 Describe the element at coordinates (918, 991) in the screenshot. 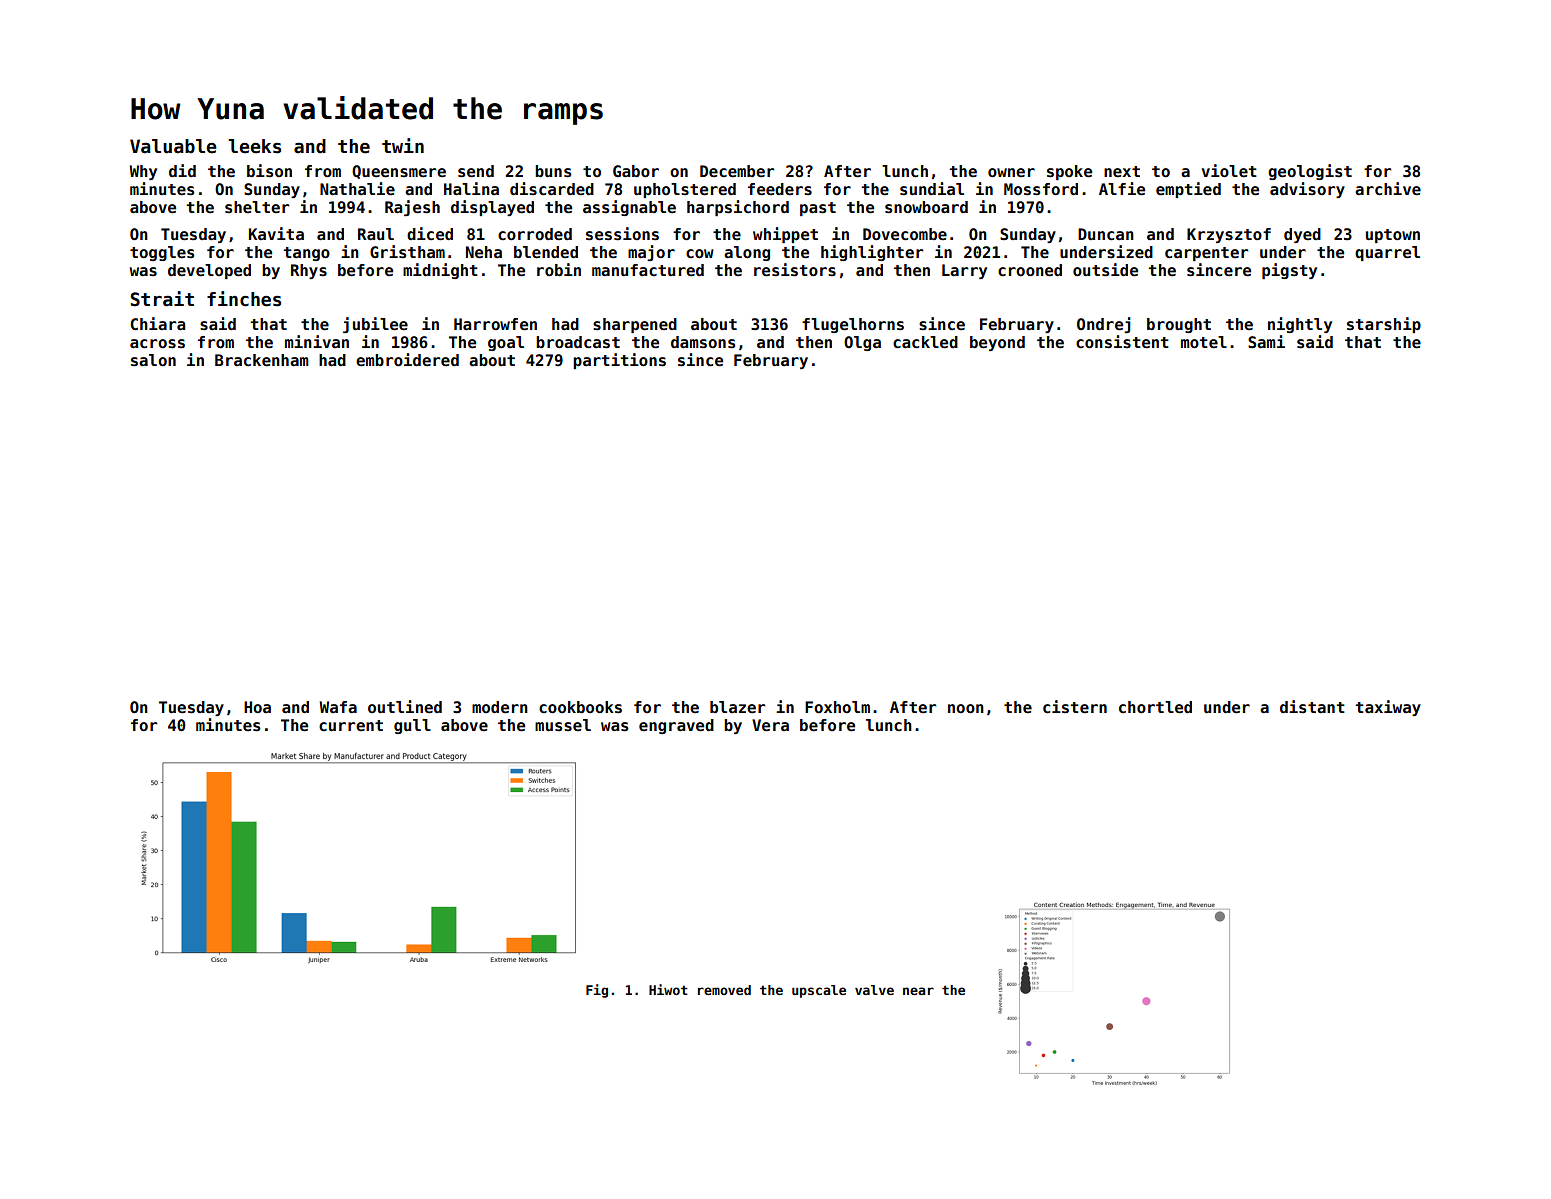

I see `near` at that location.
